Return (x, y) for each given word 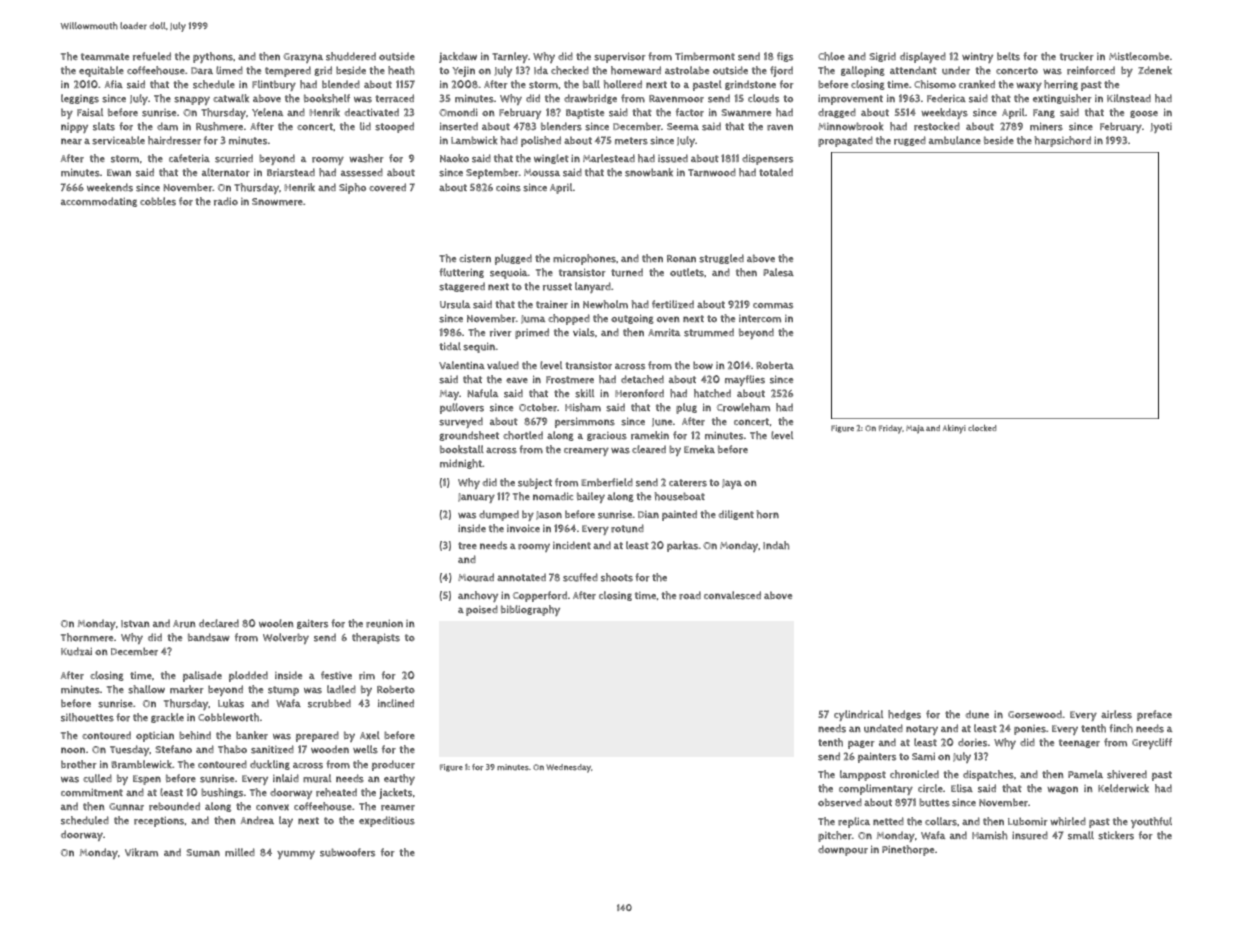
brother (79, 764)
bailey (591, 497)
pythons (213, 57)
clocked (982, 427)
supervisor (620, 57)
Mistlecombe (1139, 56)
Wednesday (568, 768)
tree (467, 546)
